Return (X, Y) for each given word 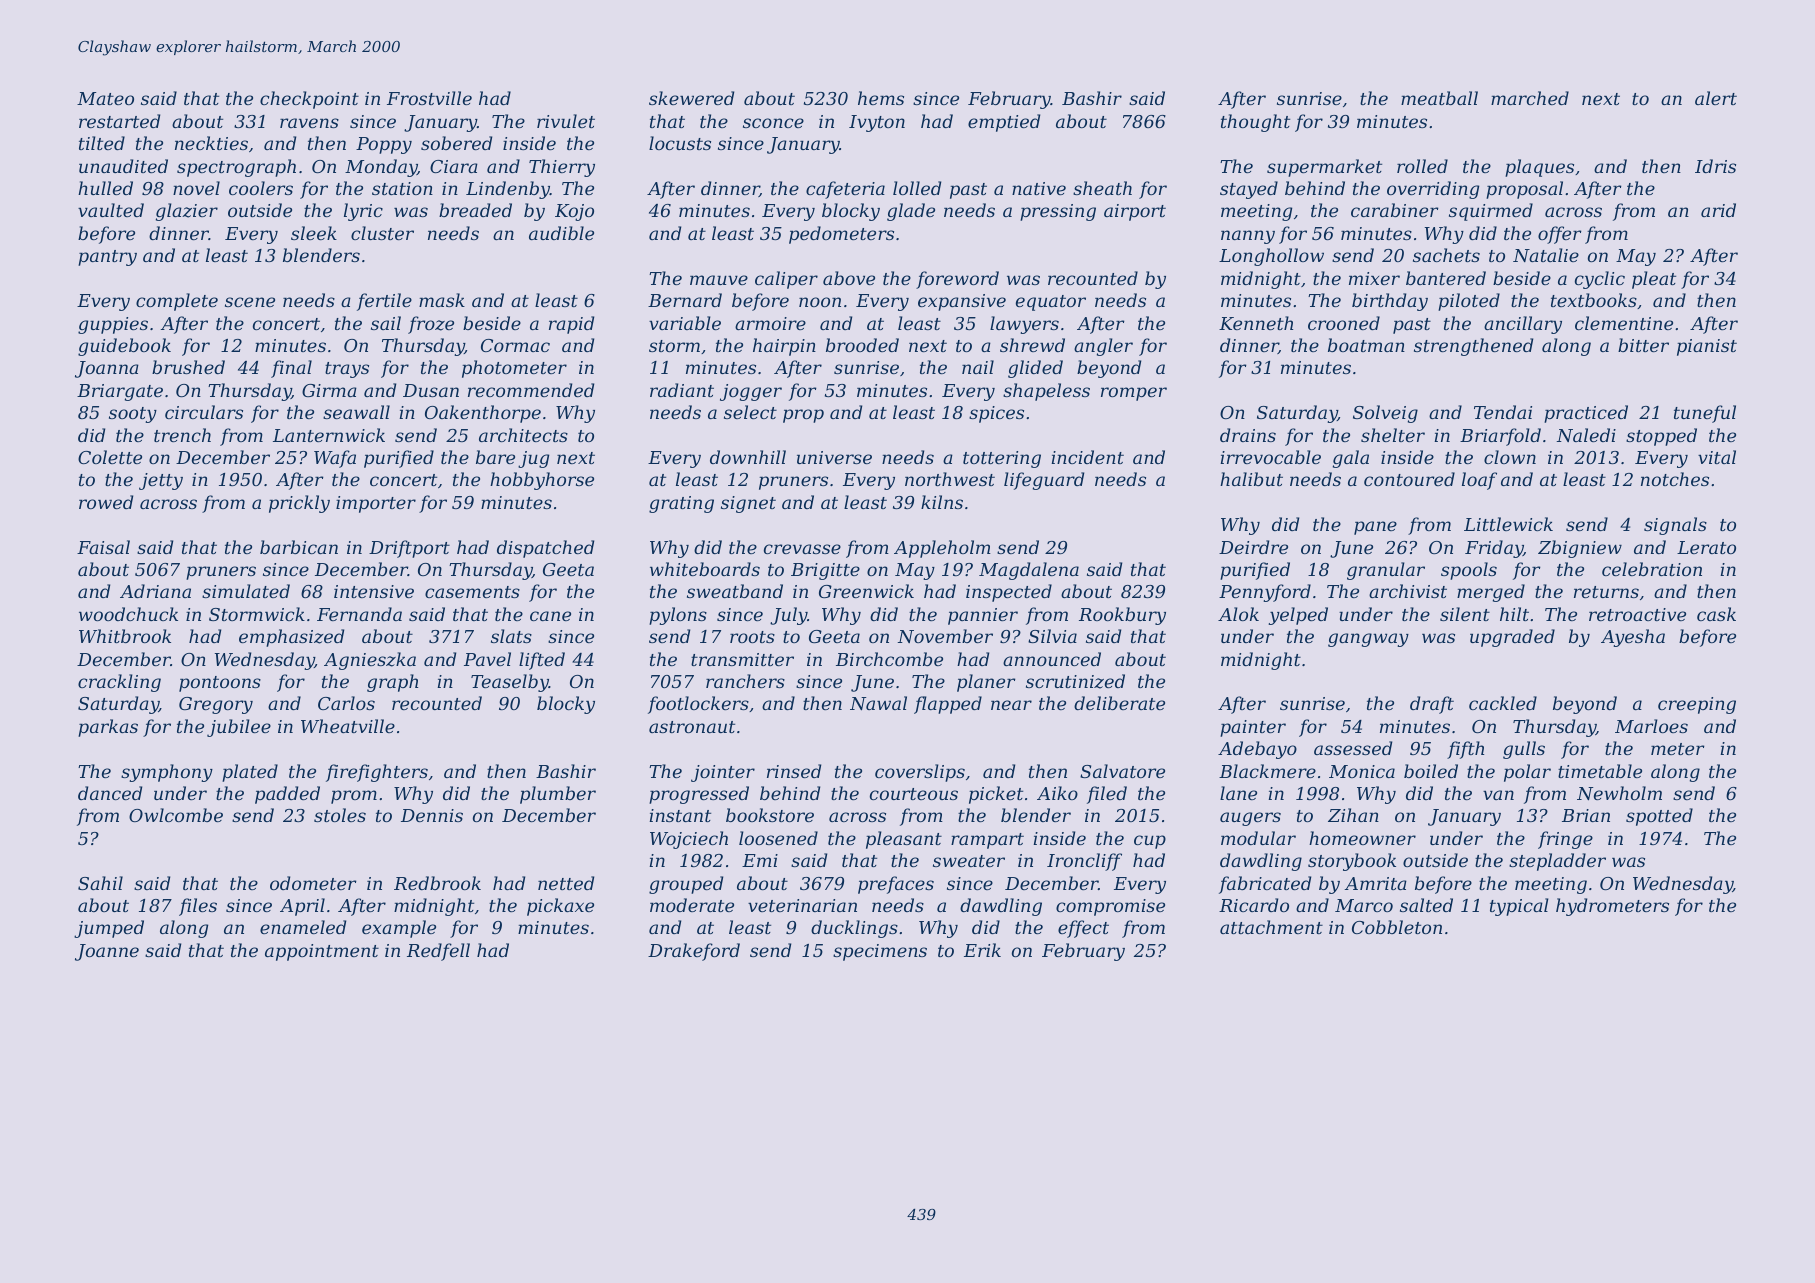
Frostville (429, 98)
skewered (691, 98)
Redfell (438, 952)
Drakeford (694, 952)
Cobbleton (1397, 927)
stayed (1249, 190)
